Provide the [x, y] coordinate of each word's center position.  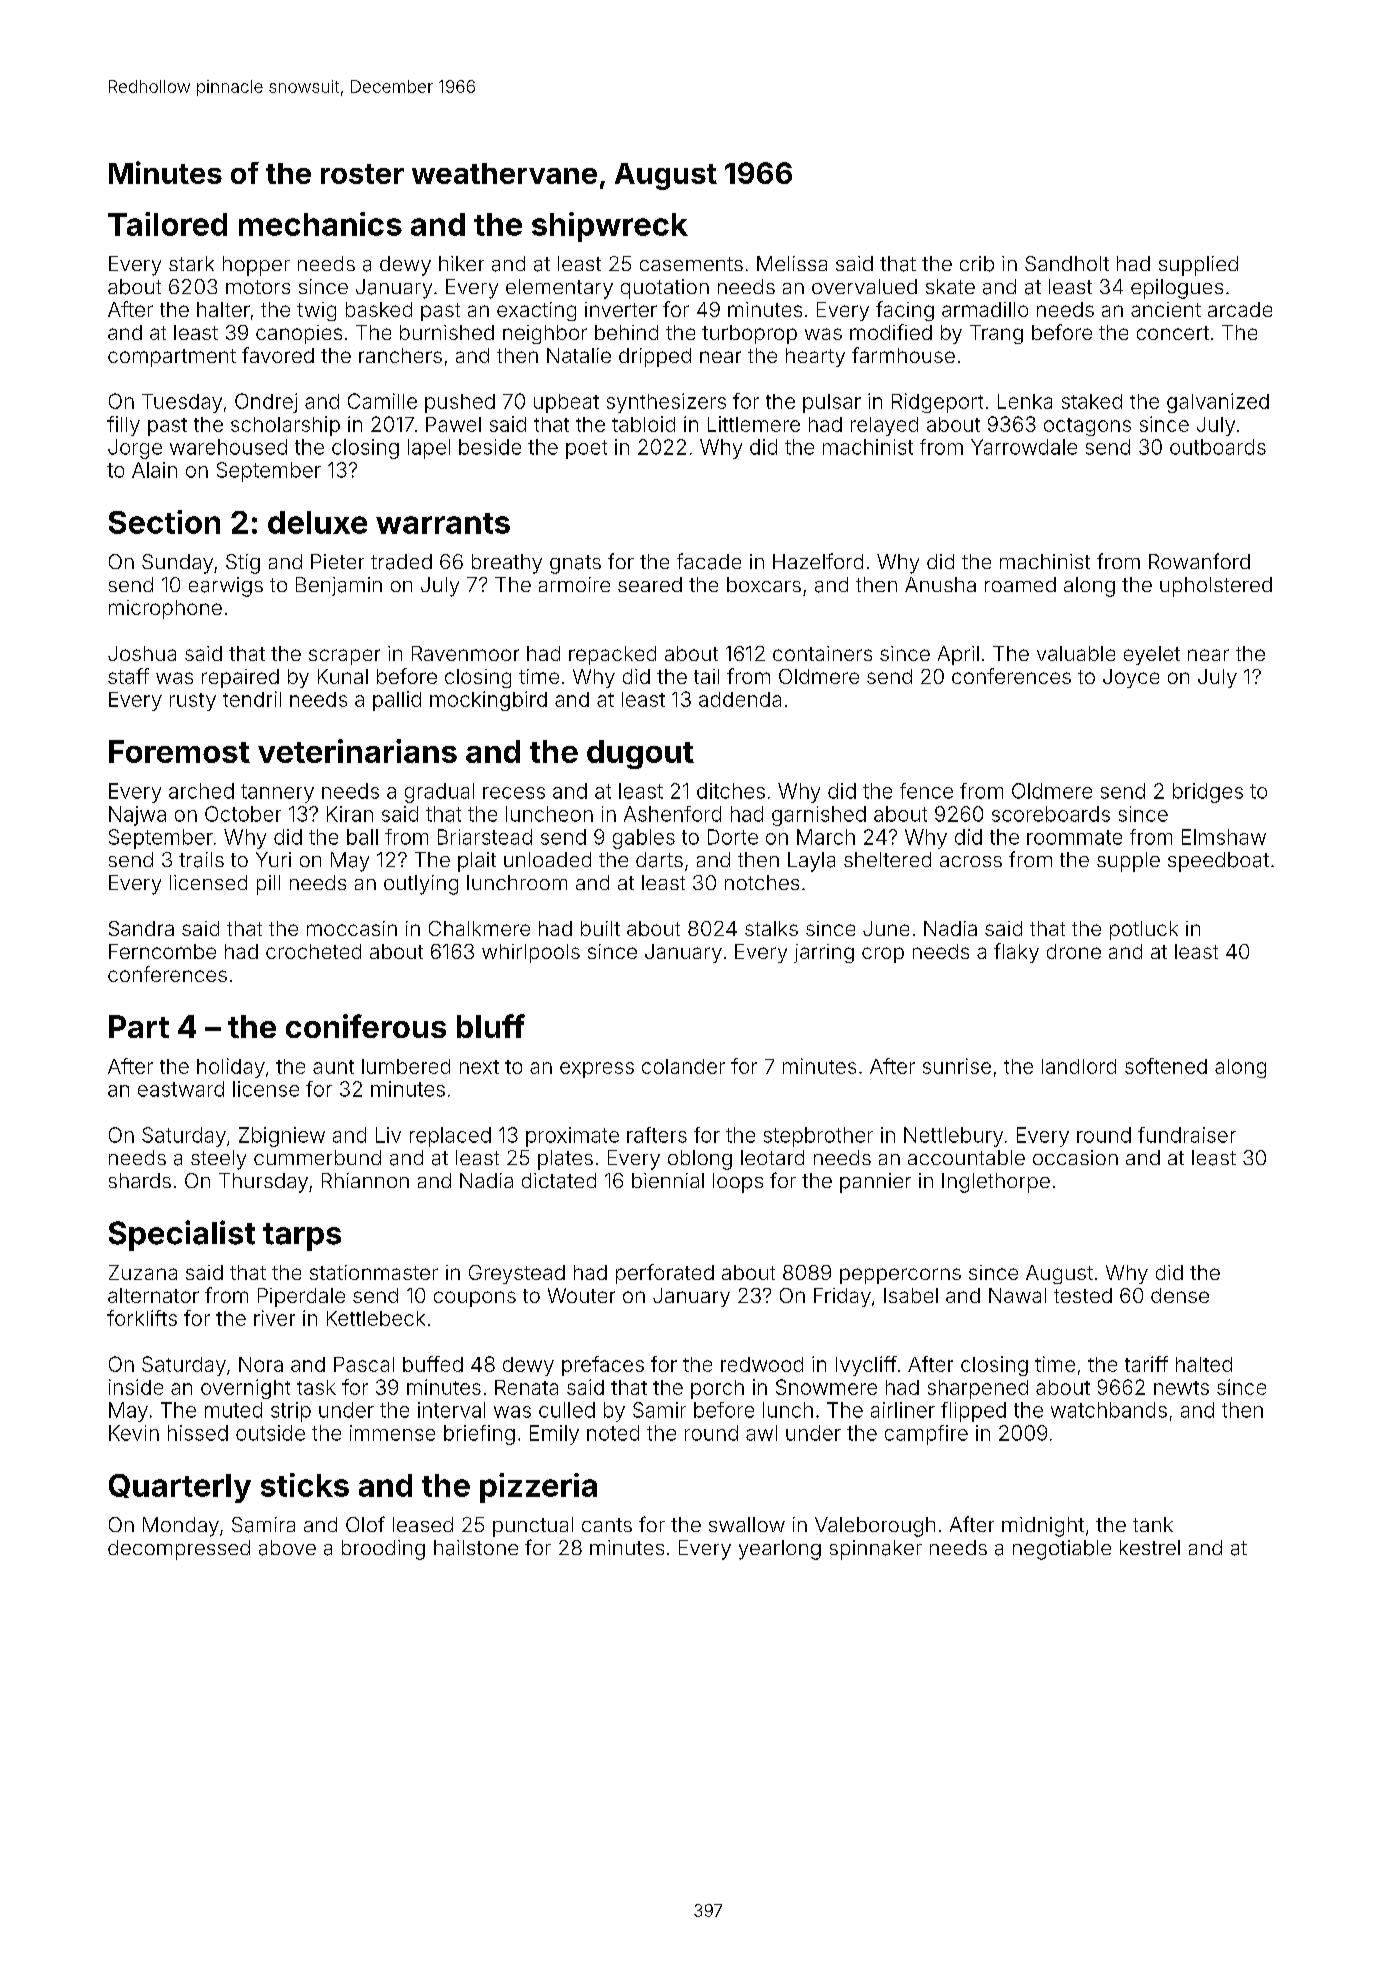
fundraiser [1187, 1135]
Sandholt [1067, 263]
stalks [771, 928]
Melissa [792, 263]
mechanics [320, 224]
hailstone [476, 1548]
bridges [1208, 793]
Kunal [343, 676]
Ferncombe [162, 951]
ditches [731, 791]
